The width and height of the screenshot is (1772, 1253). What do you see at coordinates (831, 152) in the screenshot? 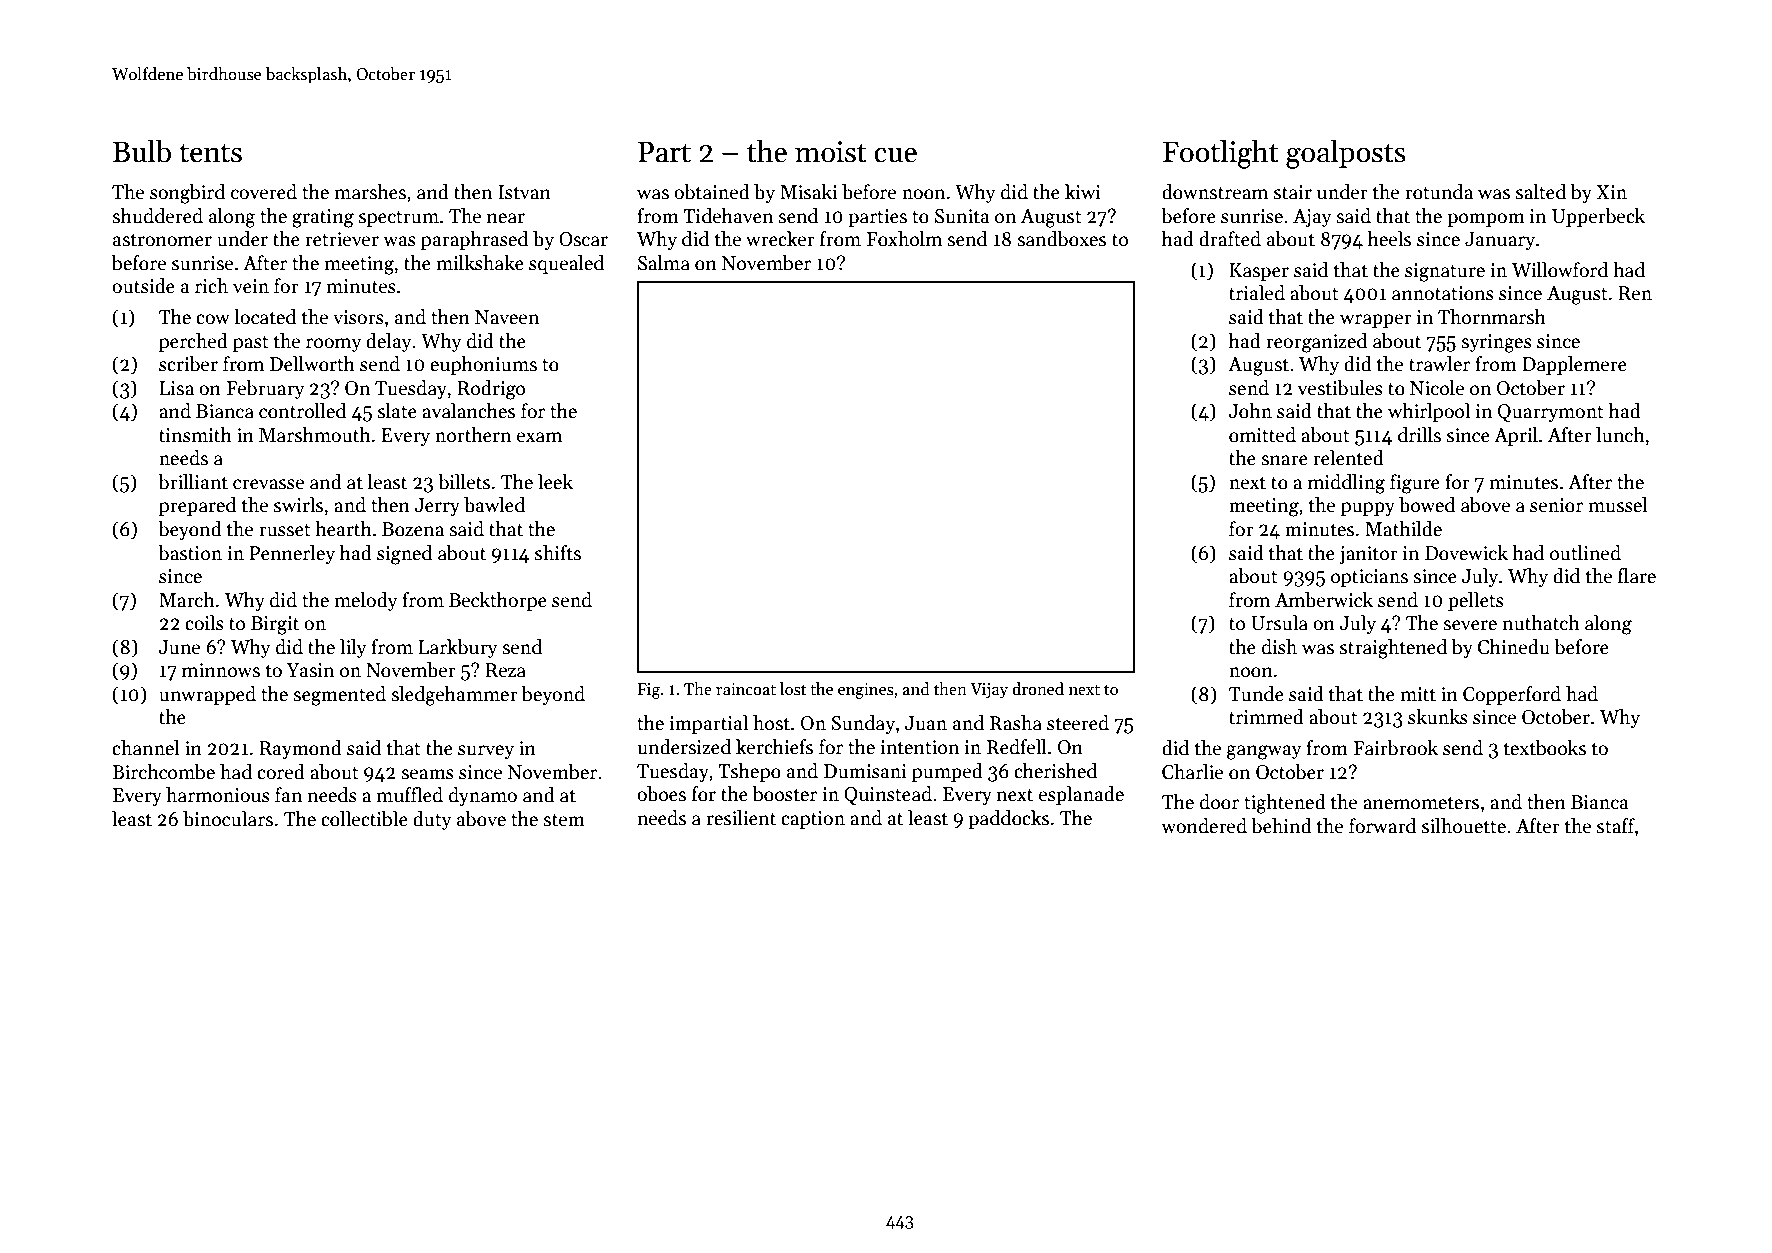
I see `moist` at bounding box center [831, 152].
